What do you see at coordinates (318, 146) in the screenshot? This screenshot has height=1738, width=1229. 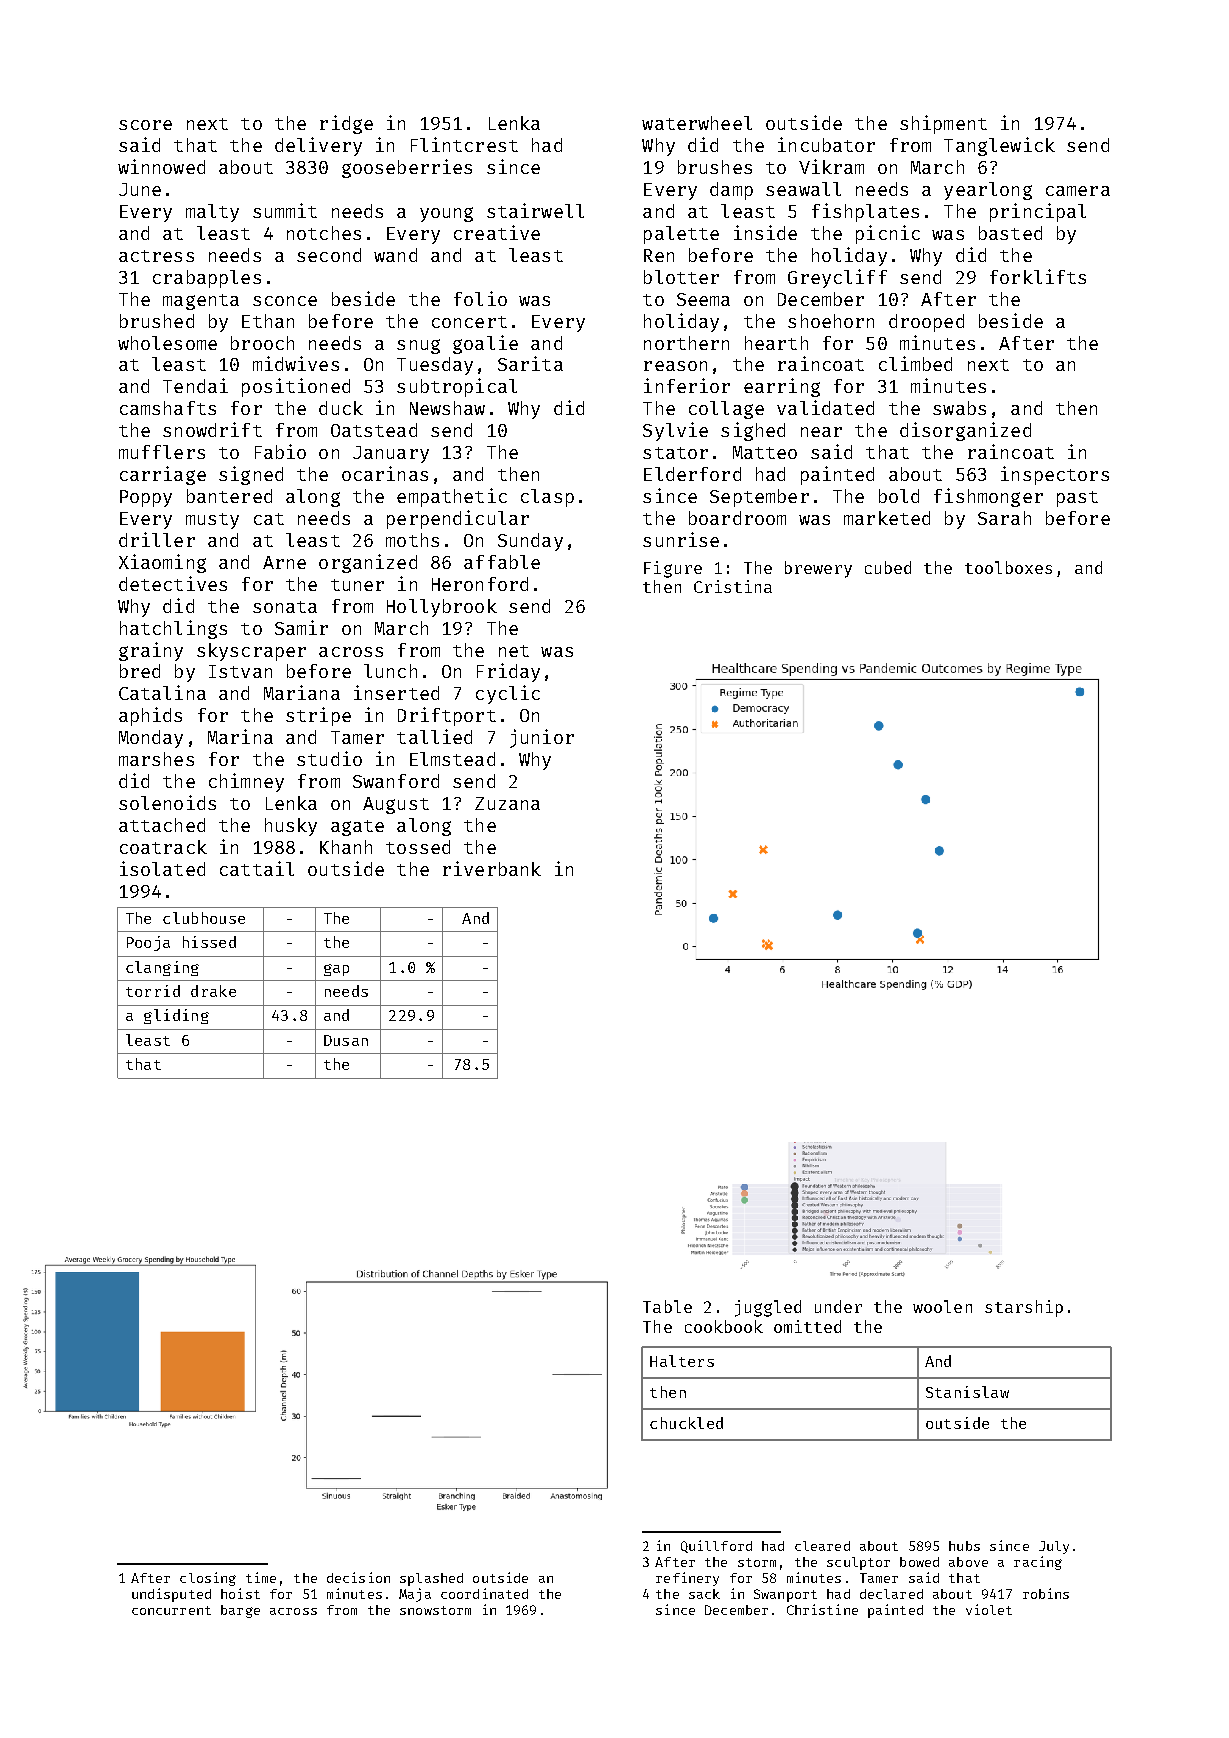 I see `delivery` at bounding box center [318, 146].
